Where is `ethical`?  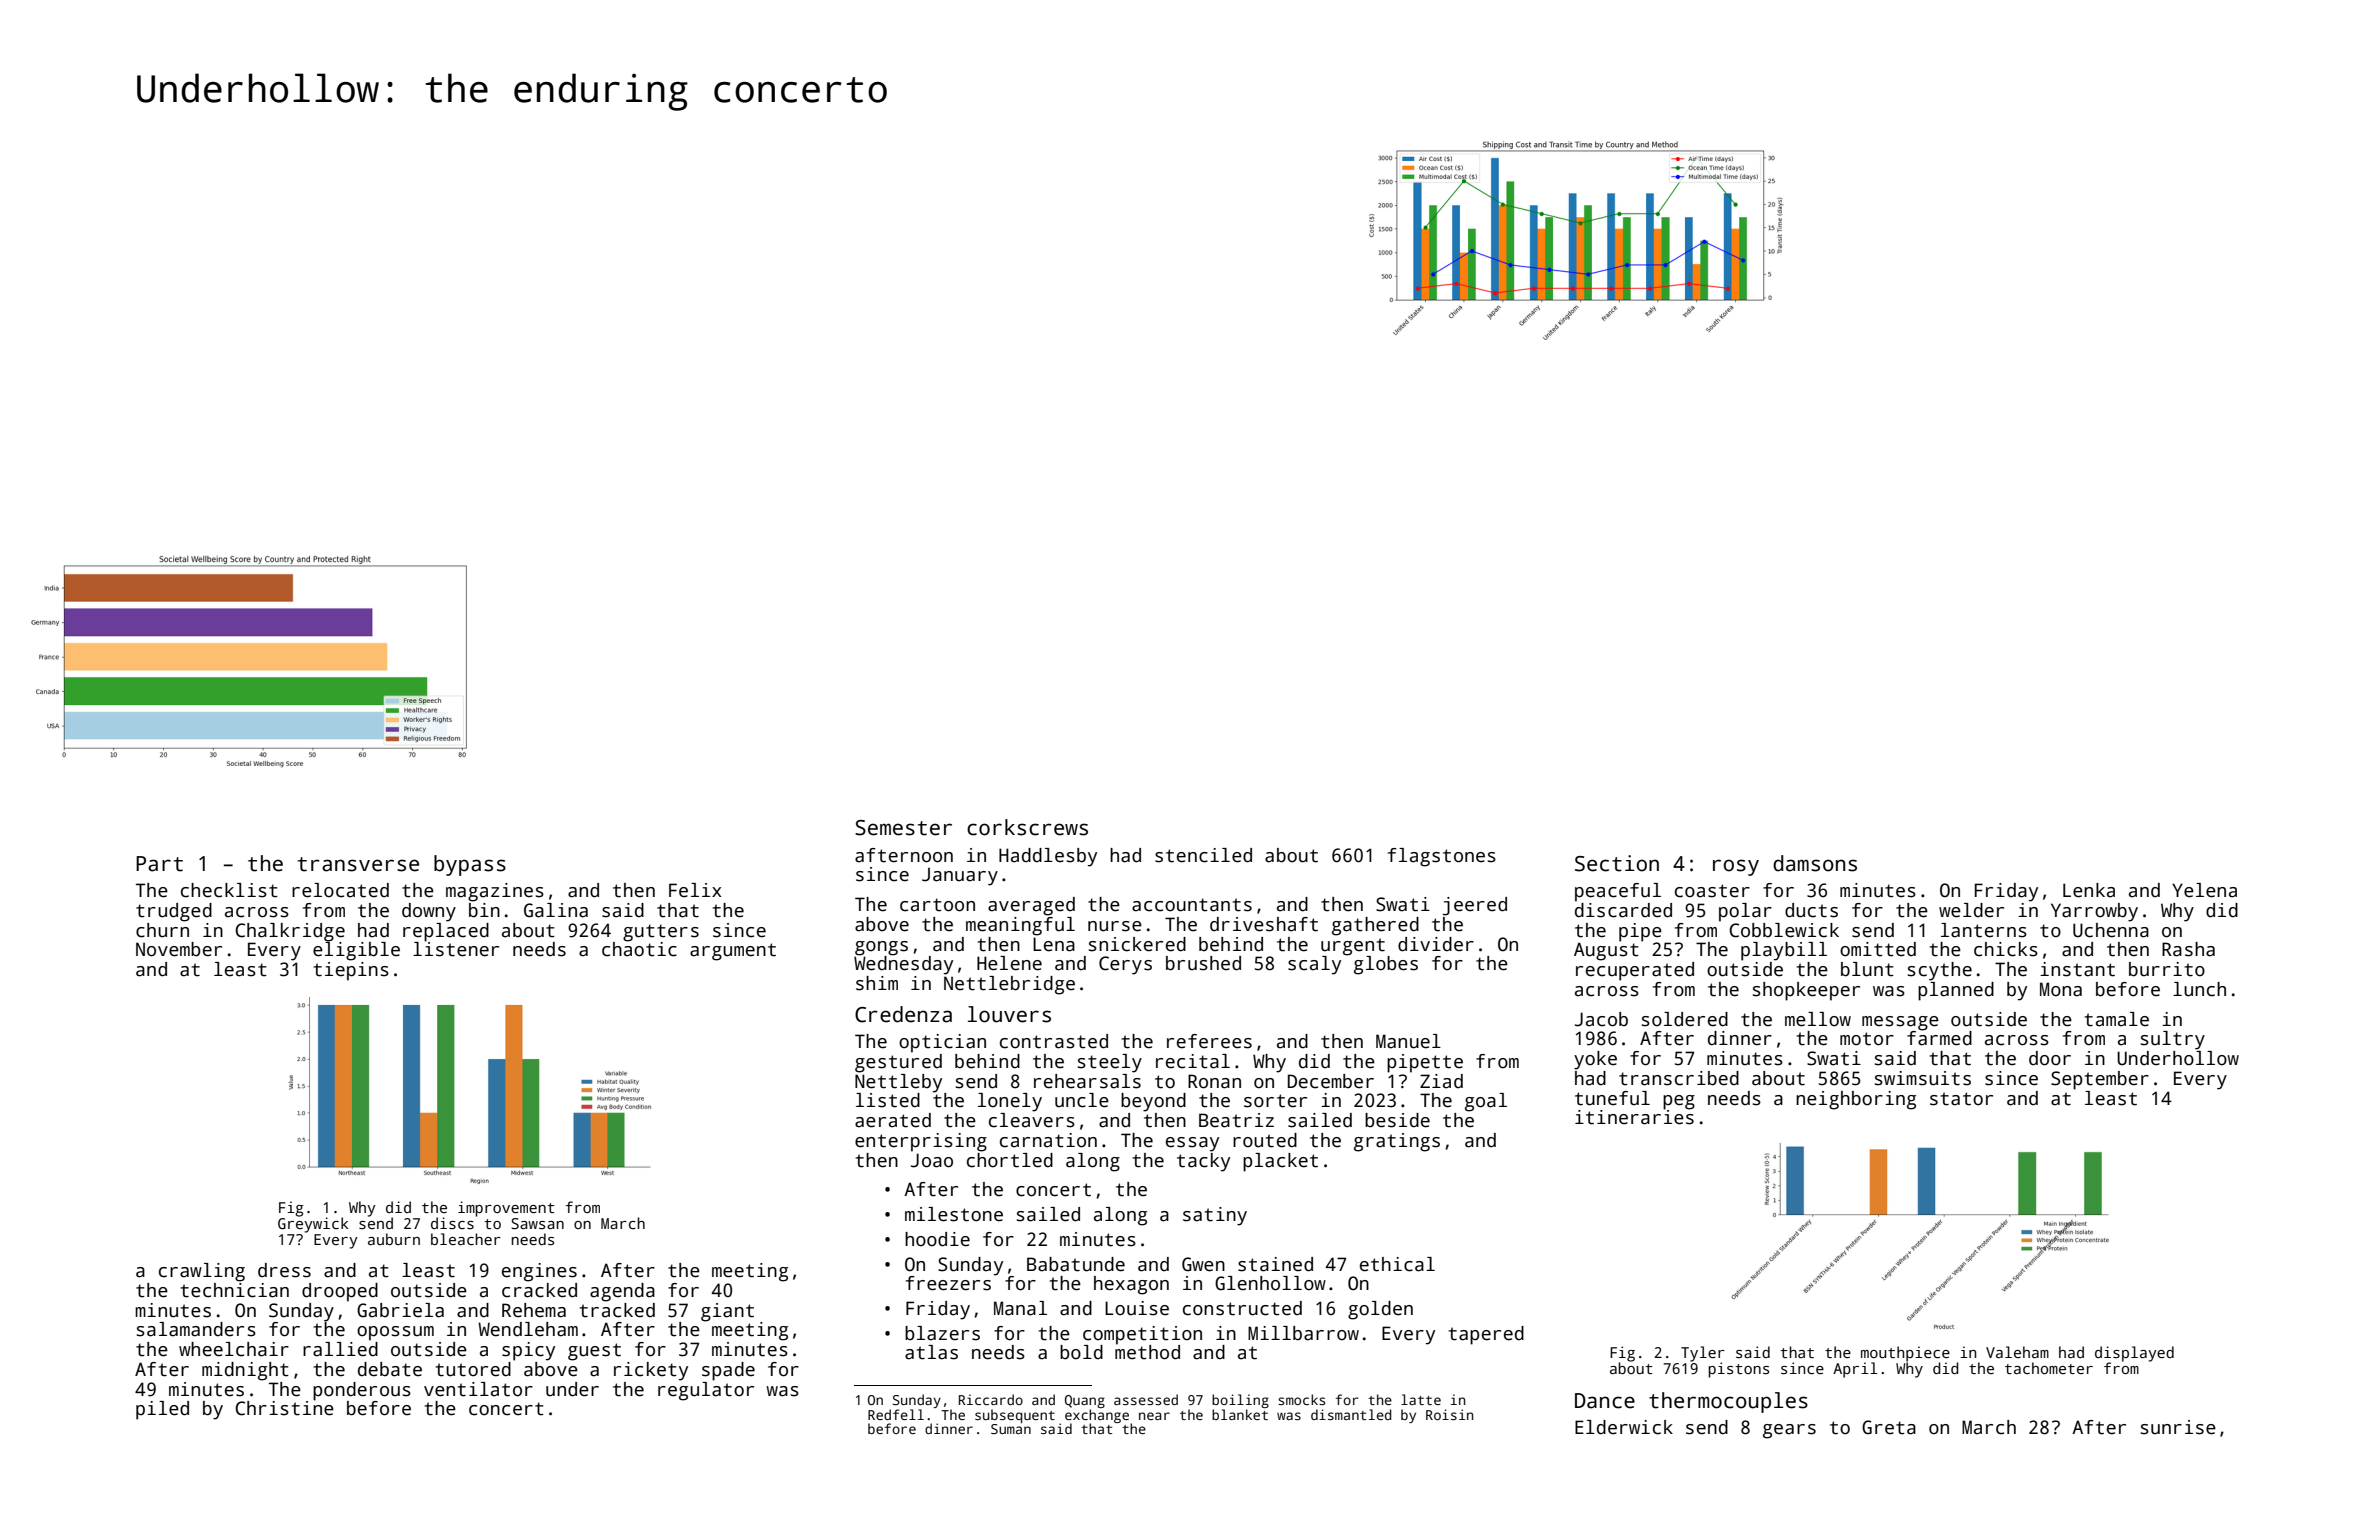 ethical is located at coordinates (1397, 1264).
